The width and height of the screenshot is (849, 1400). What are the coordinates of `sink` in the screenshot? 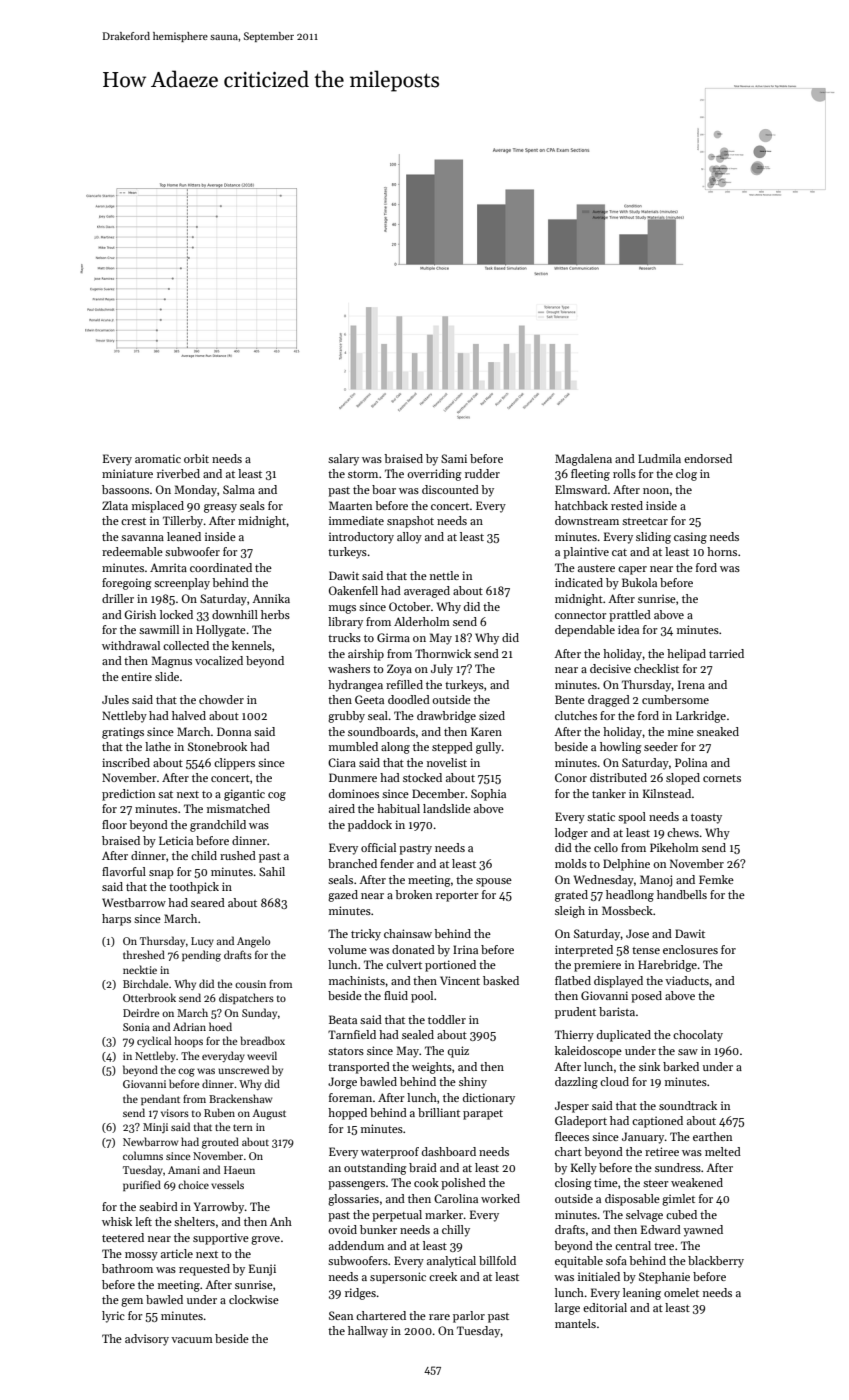 It's located at (649, 1066).
